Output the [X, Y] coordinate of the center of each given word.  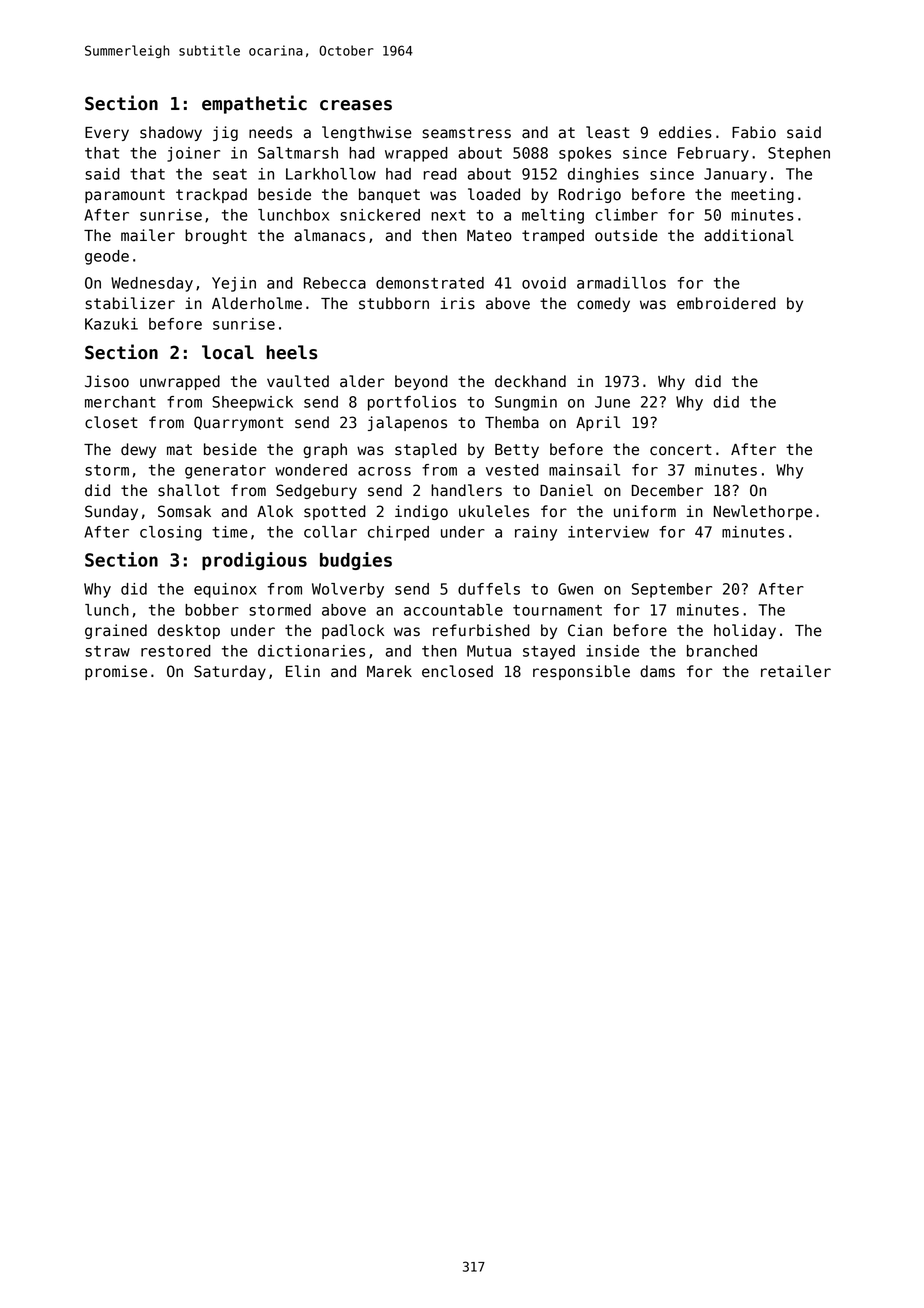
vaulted [298, 381]
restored [176, 651]
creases [356, 105]
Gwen [575, 589]
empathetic [254, 104]
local [228, 352]
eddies [685, 132]
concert [681, 450]
